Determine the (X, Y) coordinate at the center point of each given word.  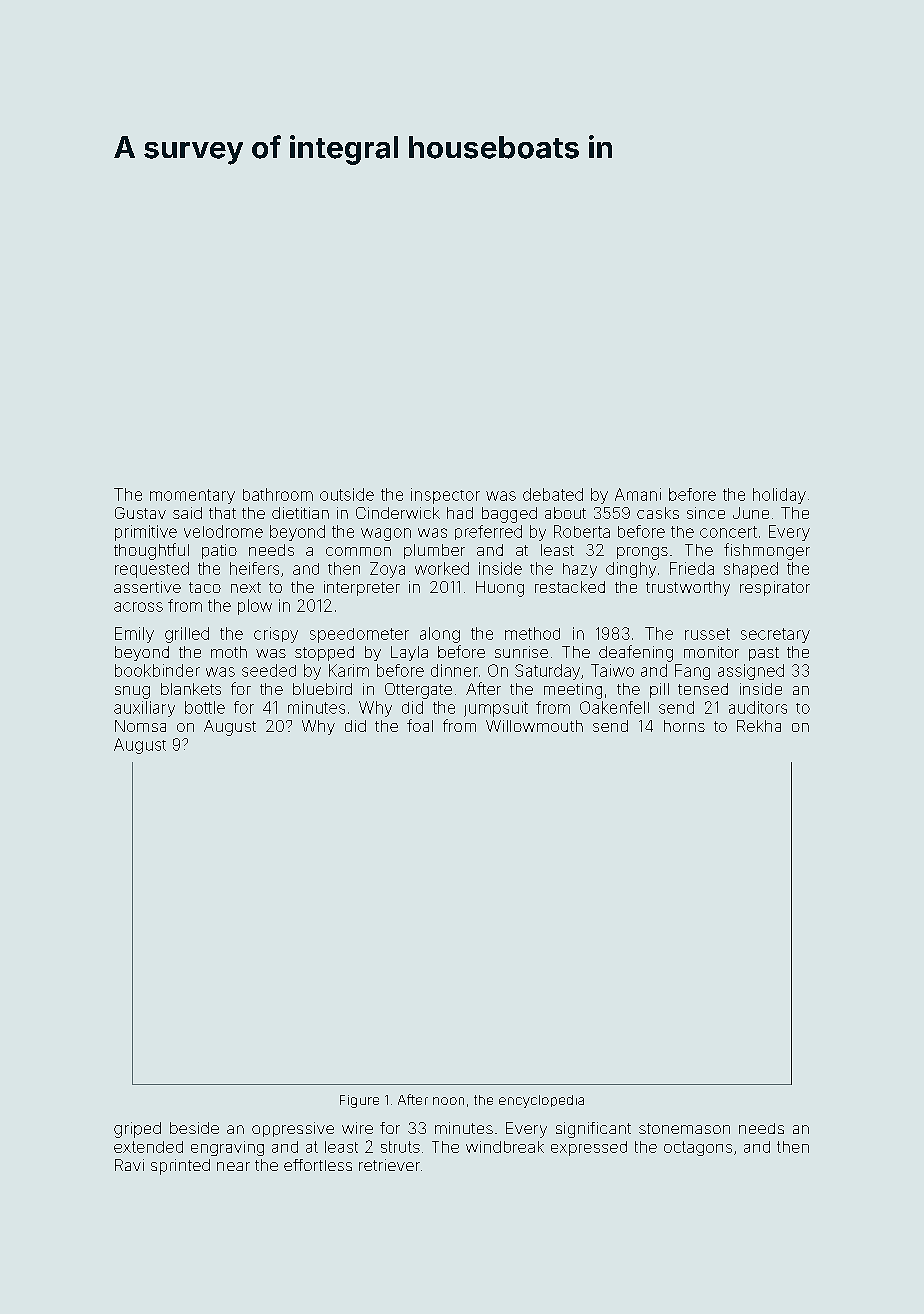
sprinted (180, 1167)
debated (553, 494)
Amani (638, 494)
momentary (192, 496)
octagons (698, 1148)
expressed (589, 1148)
